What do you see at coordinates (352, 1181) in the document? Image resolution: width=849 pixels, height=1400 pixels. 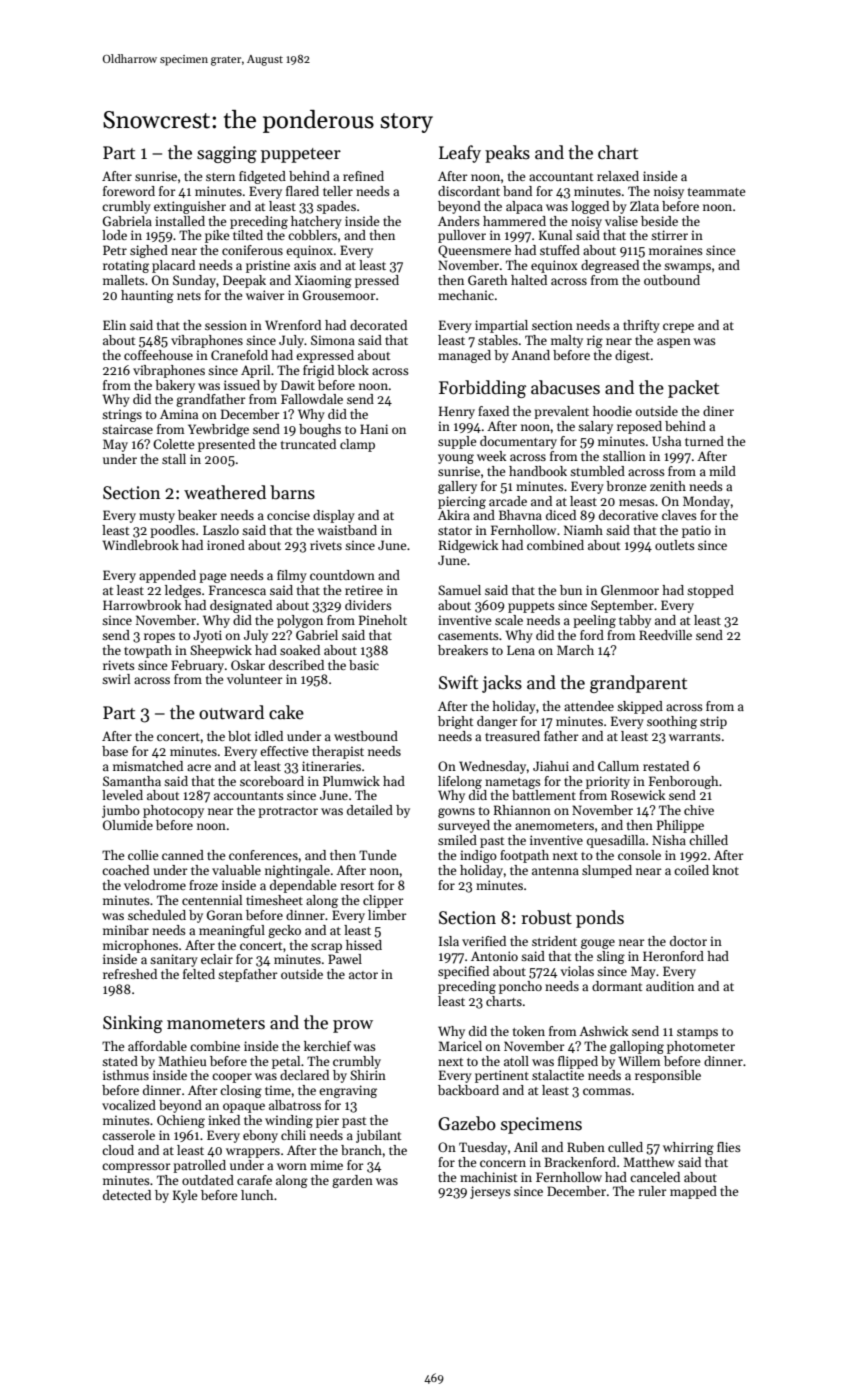 I see `garden` at bounding box center [352, 1181].
